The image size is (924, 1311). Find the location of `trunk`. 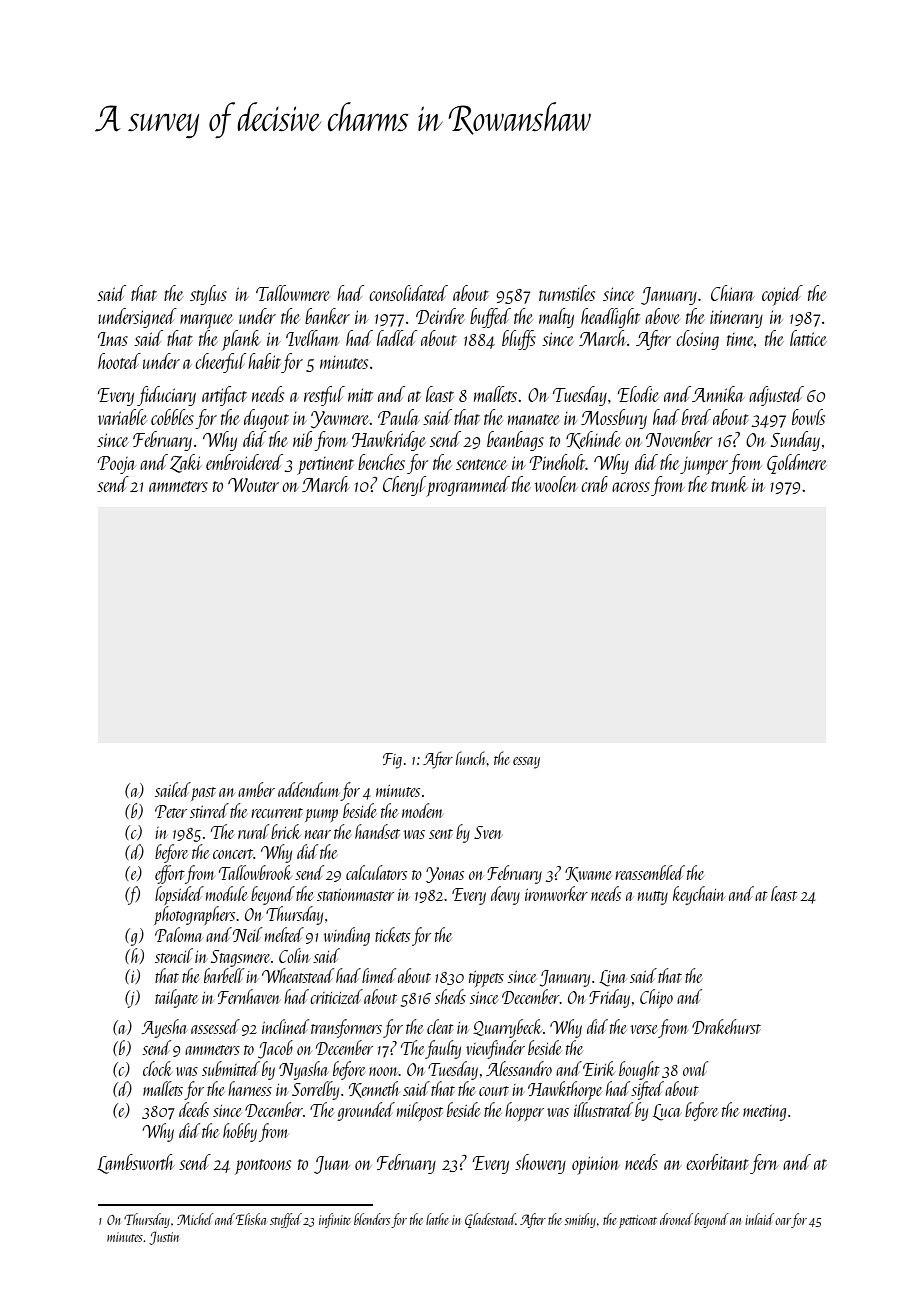

trunk is located at coordinates (729, 484).
